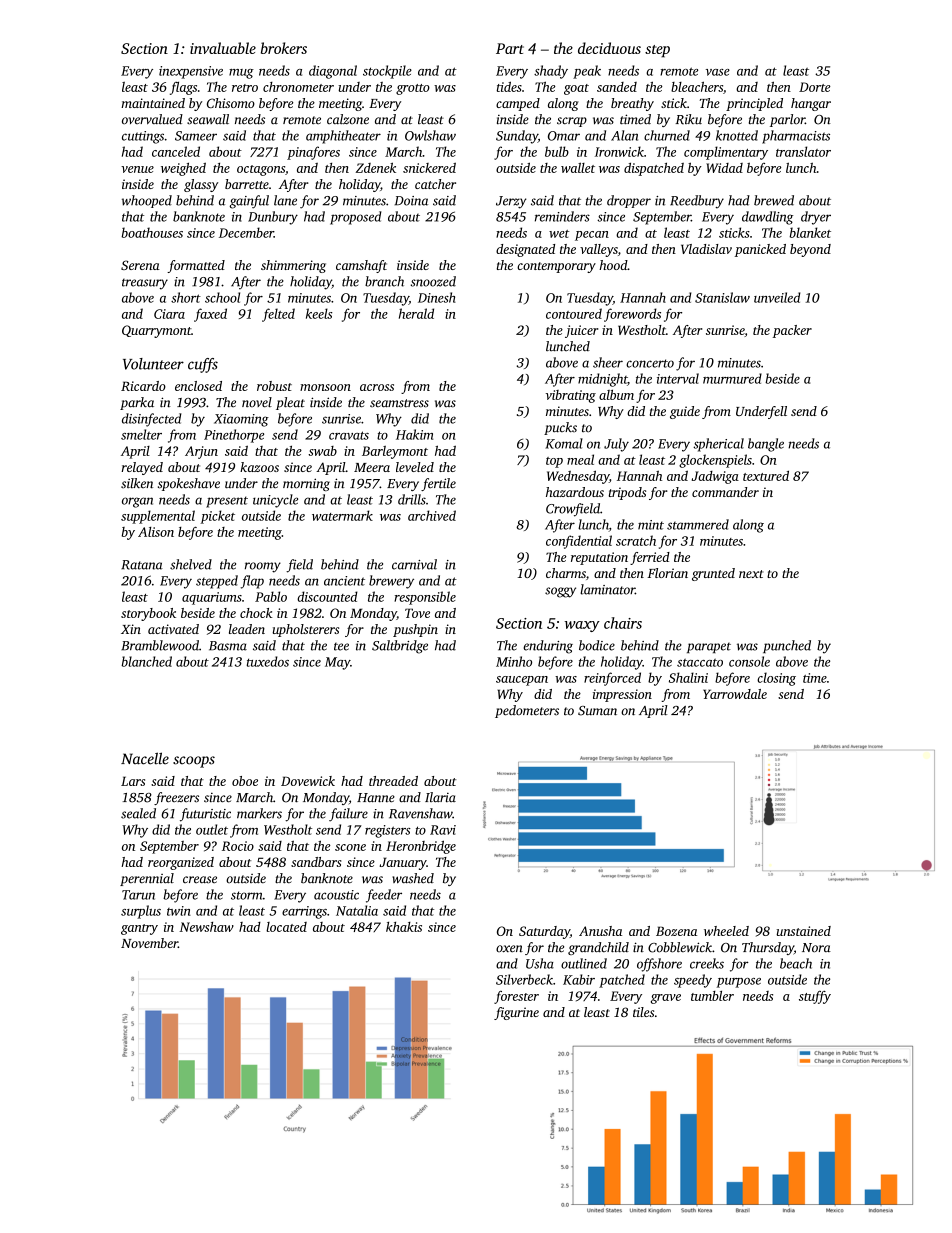 Image resolution: width=952 pixels, height=1233 pixels. I want to click on Saltbridge, so click(400, 647).
